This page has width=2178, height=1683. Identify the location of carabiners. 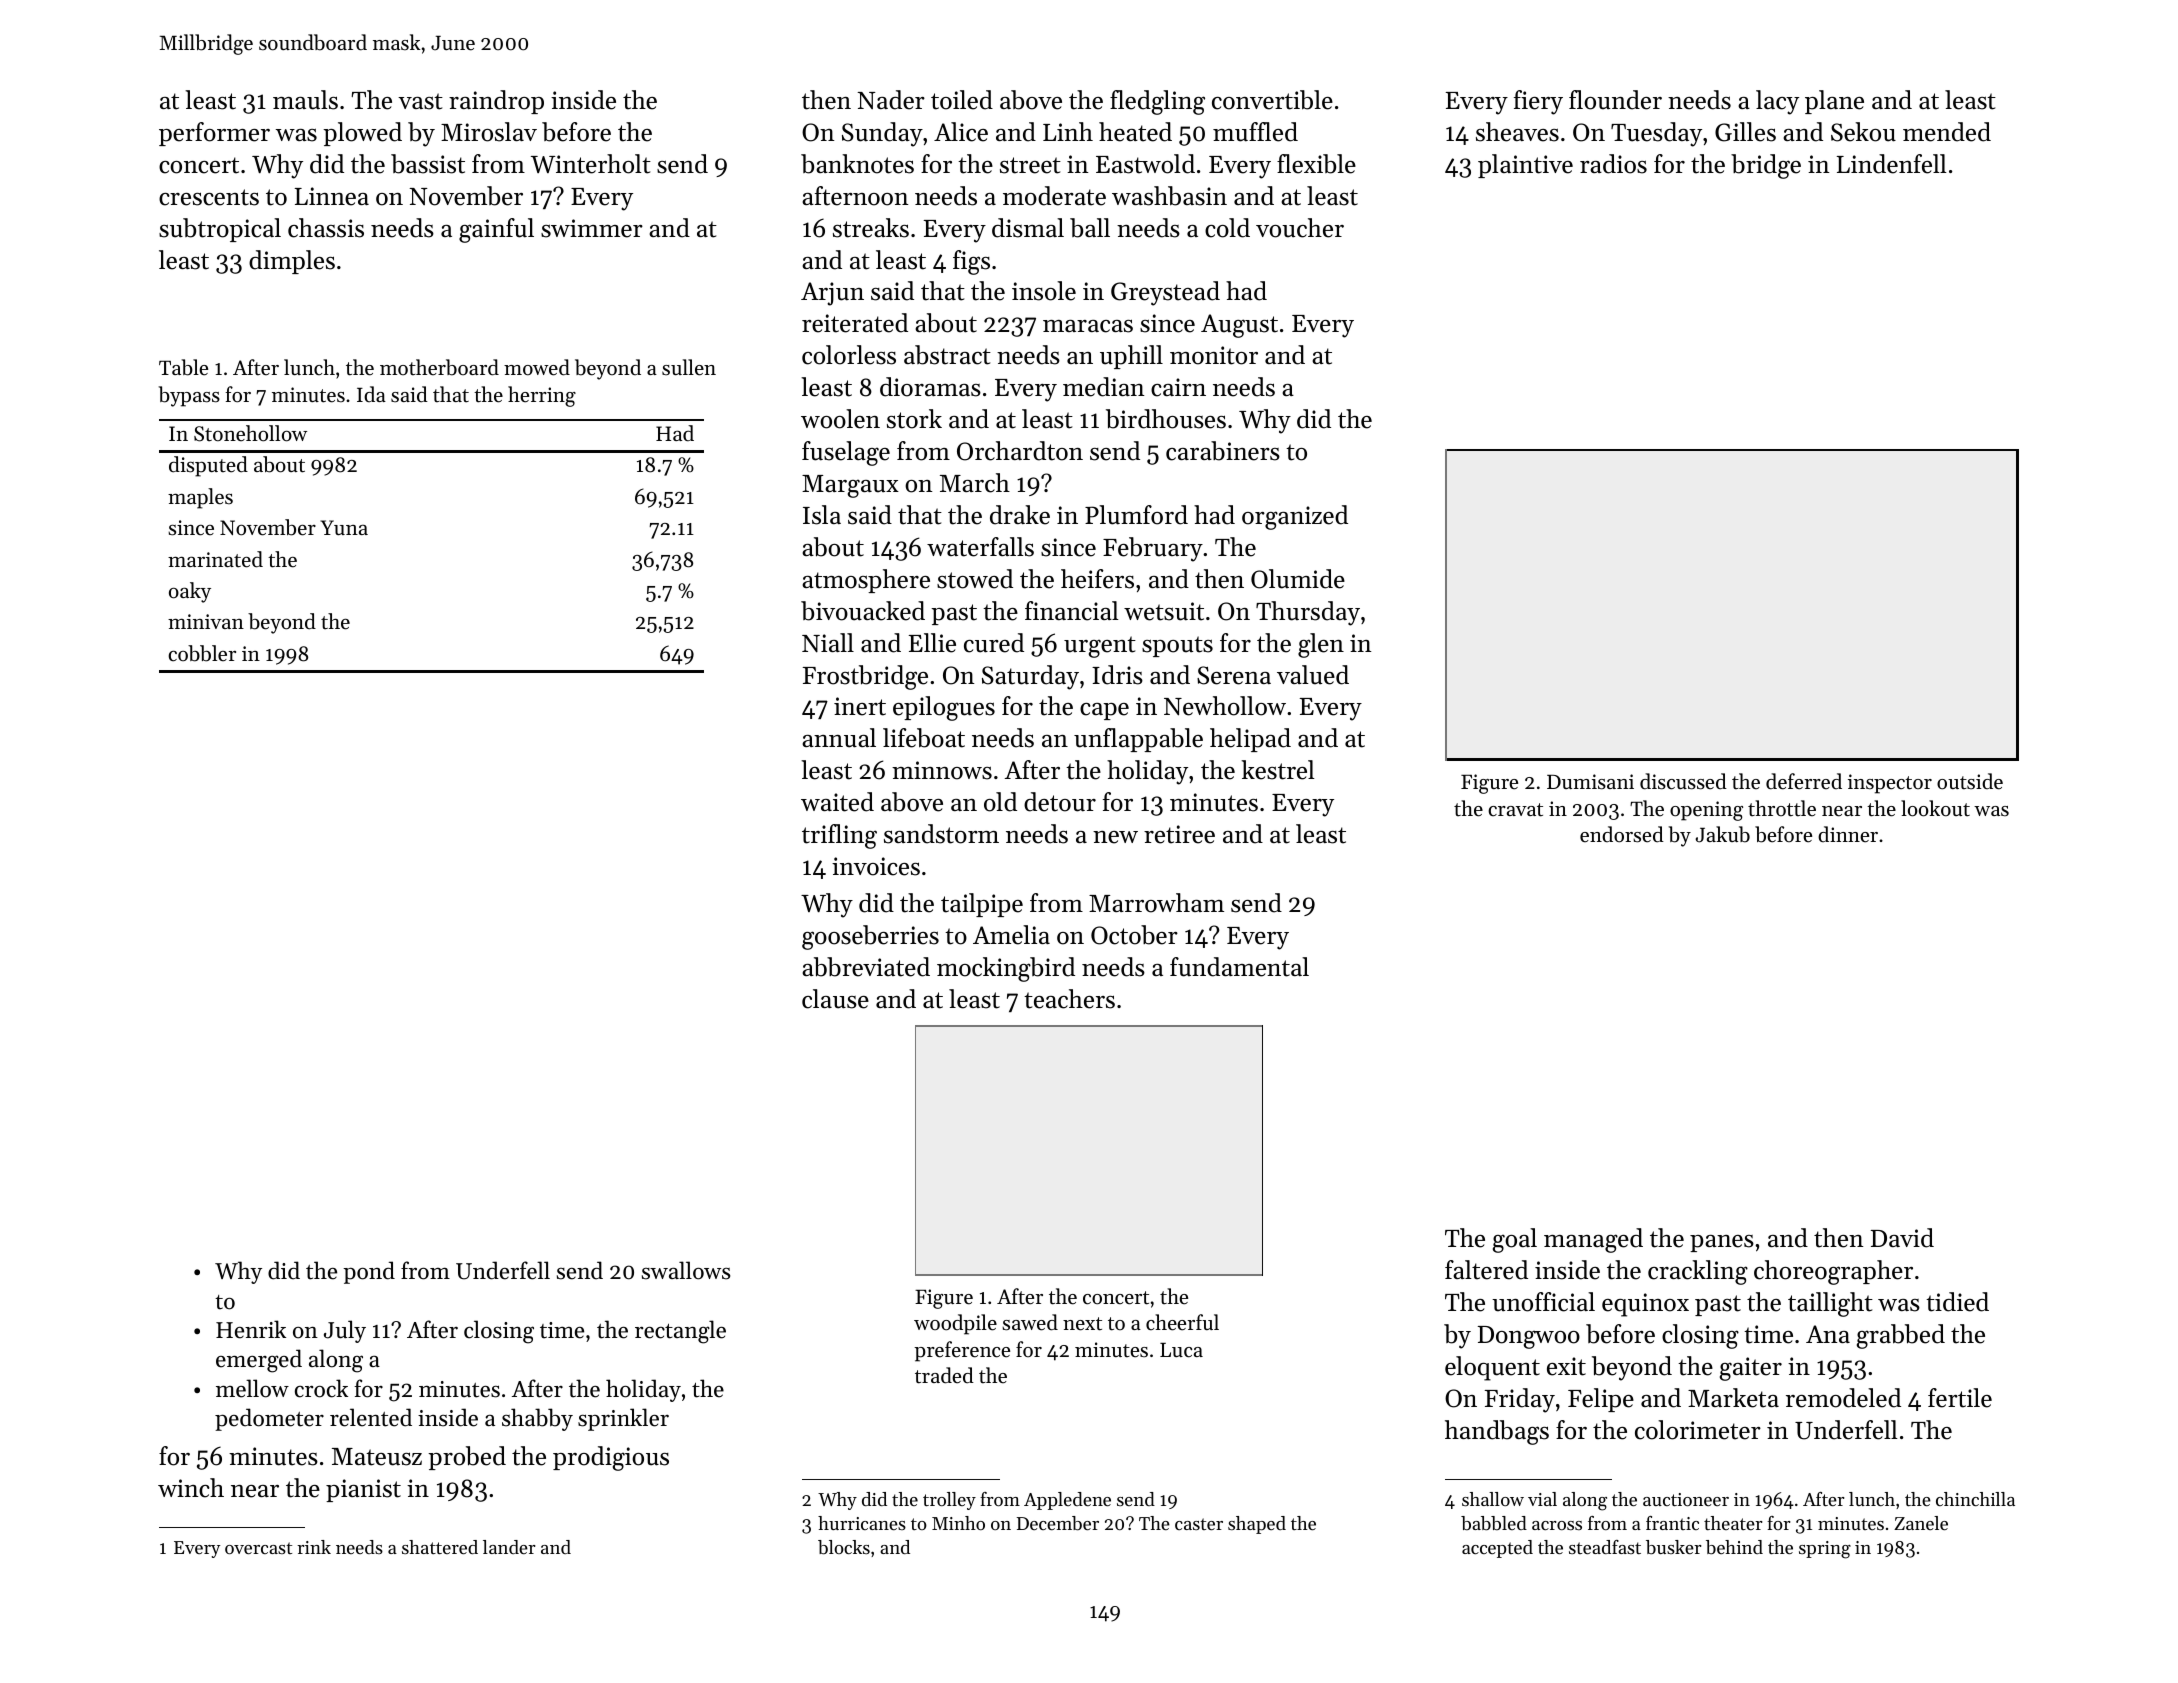
(1223, 451).
